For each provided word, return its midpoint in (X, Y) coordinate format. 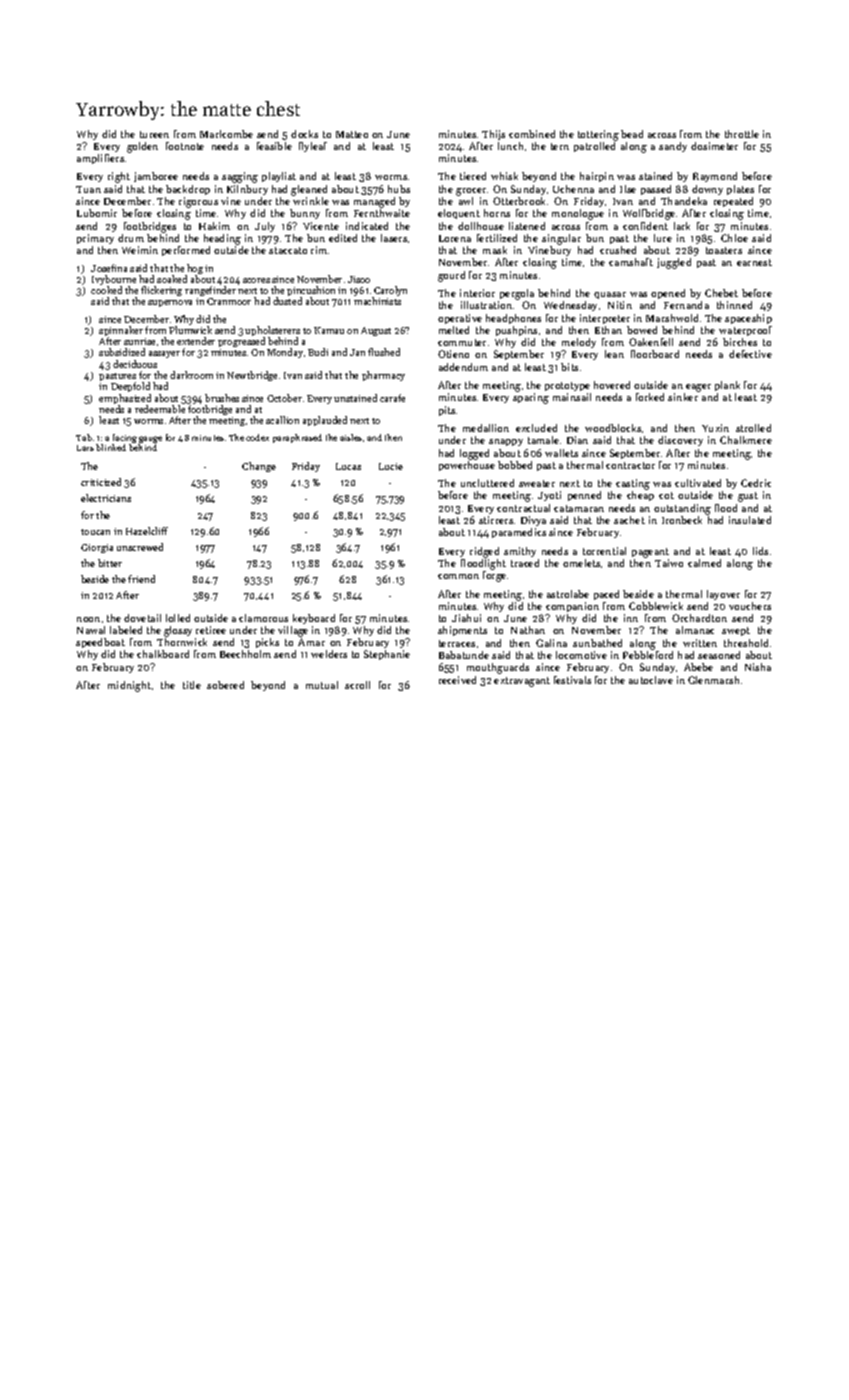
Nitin (620, 305)
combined (532, 134)
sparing (531, 398)
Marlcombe (226, 134)
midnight (129, 686)
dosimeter (714, 146)
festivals (572, 680)
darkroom (191, 375)
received (457, 680)
